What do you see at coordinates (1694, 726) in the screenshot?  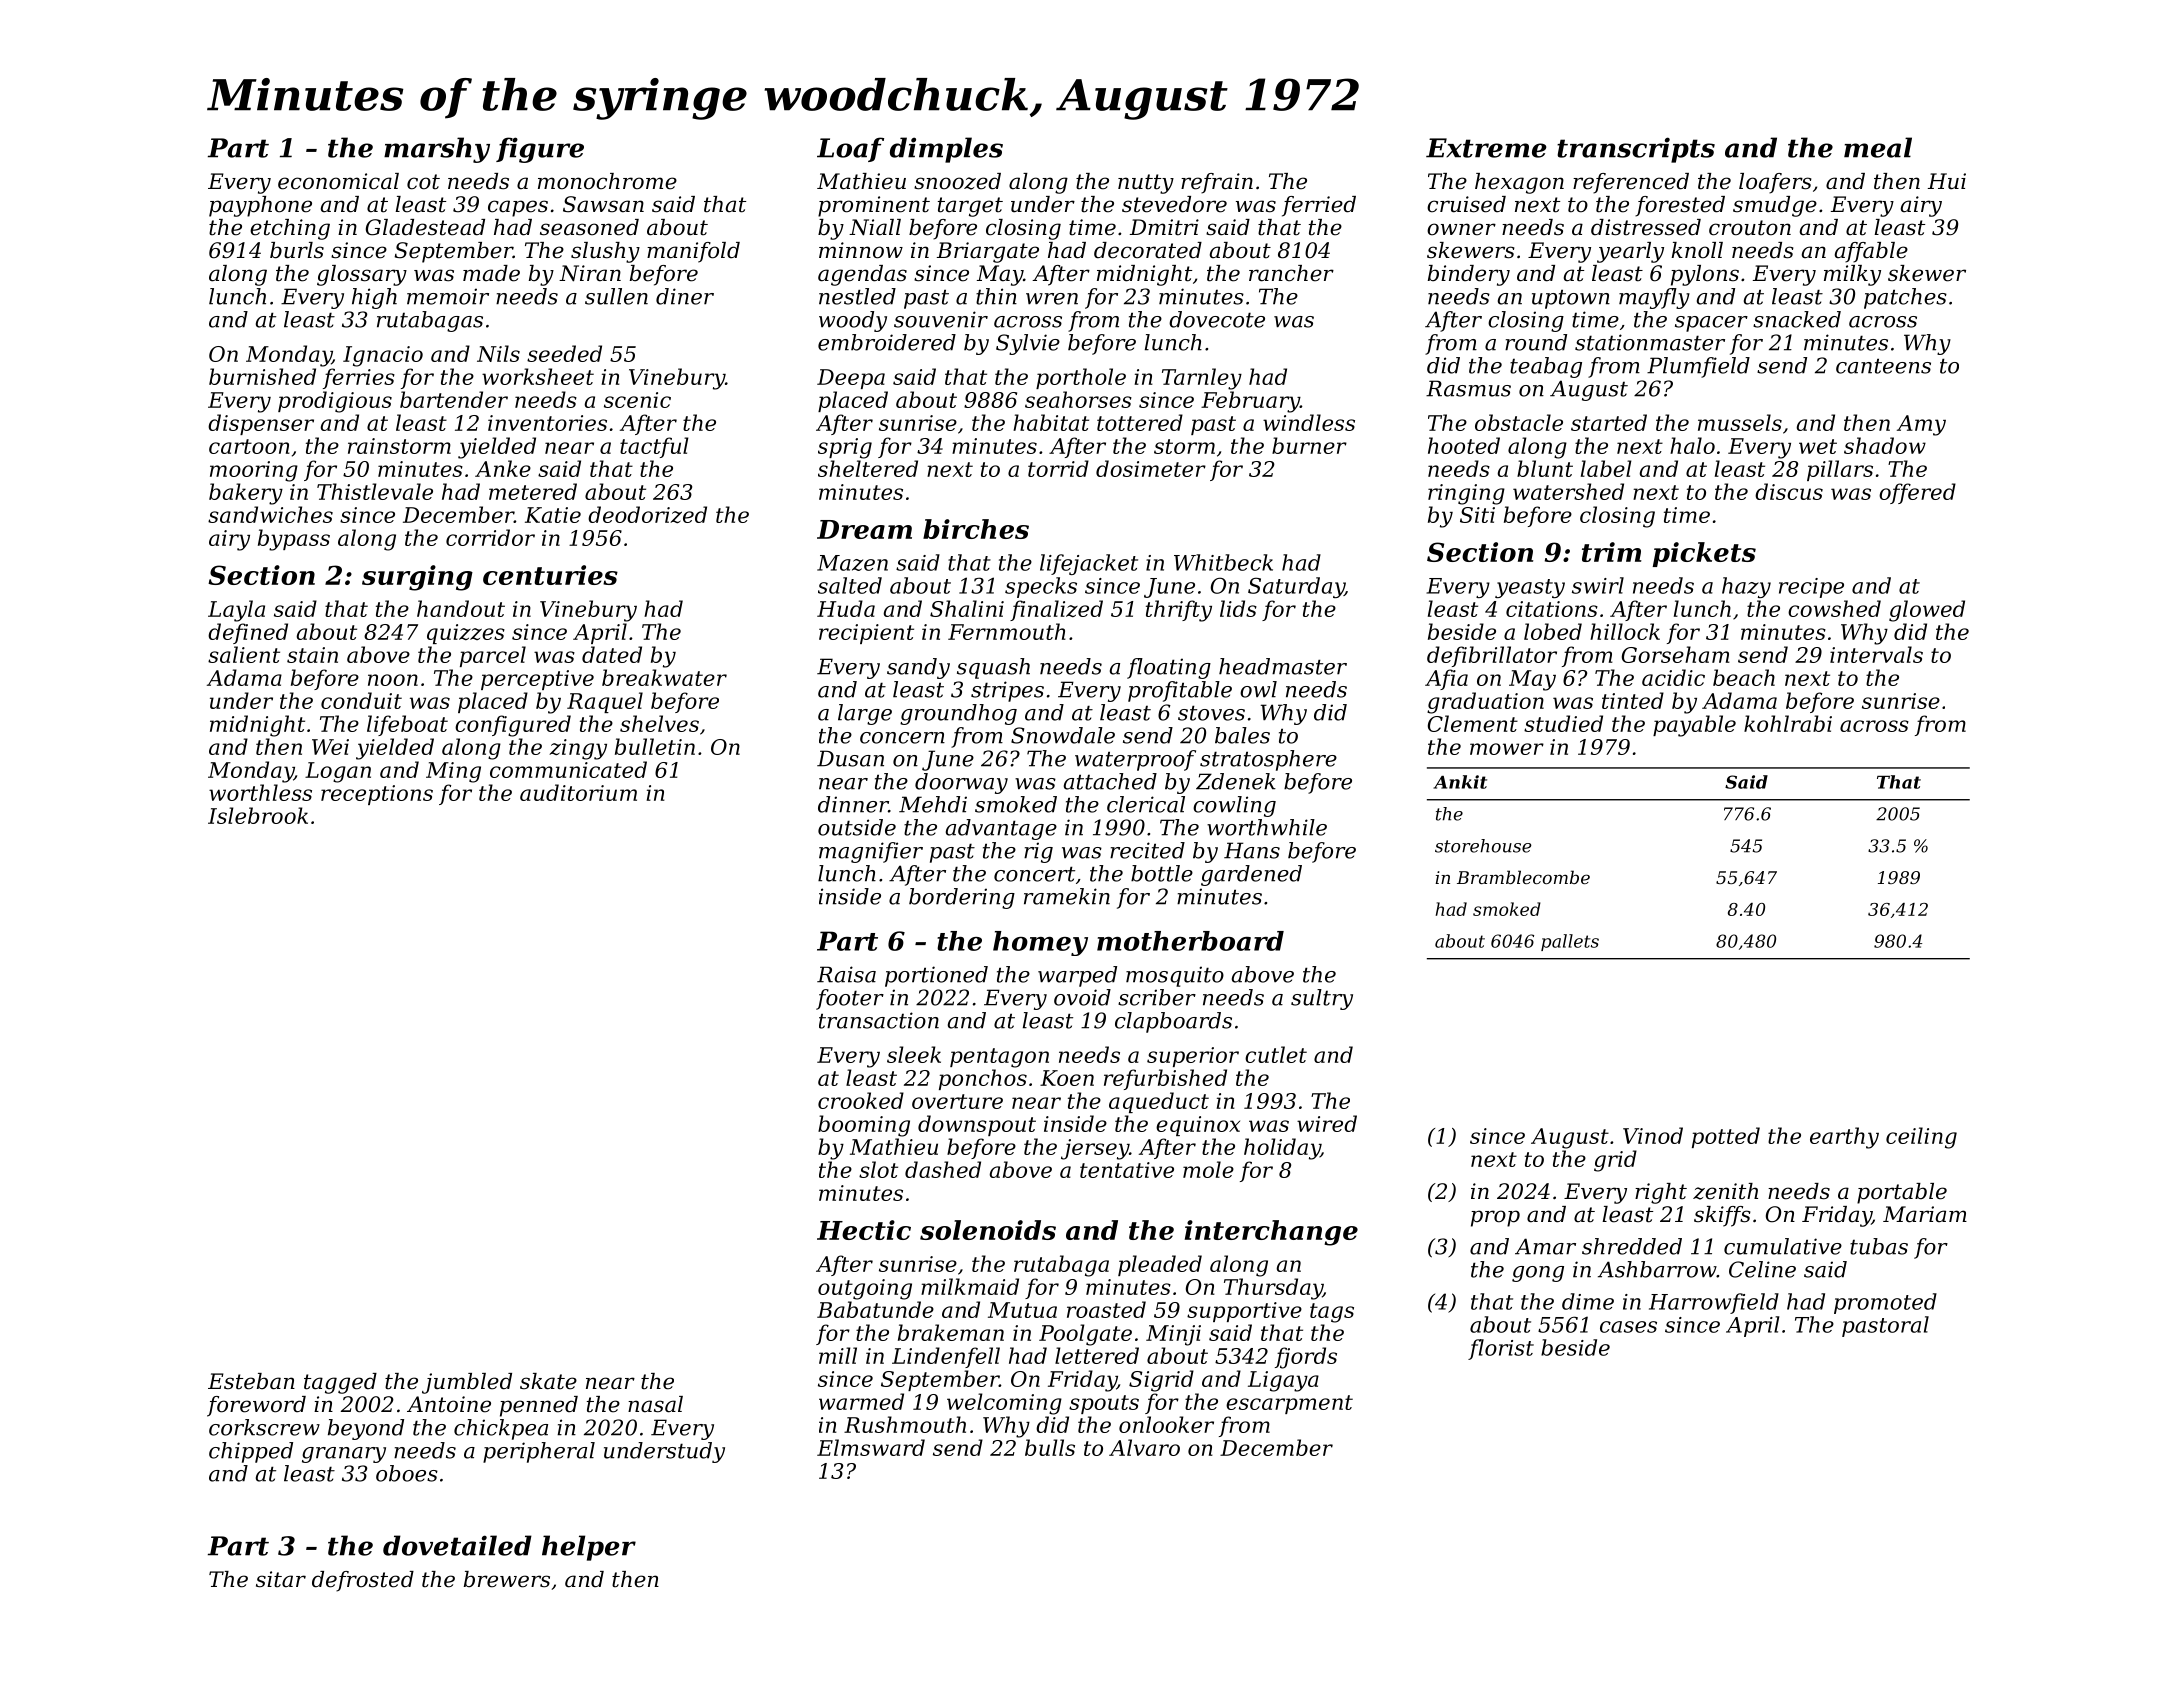 I see `payable` at bounding box center [1694, 726].
